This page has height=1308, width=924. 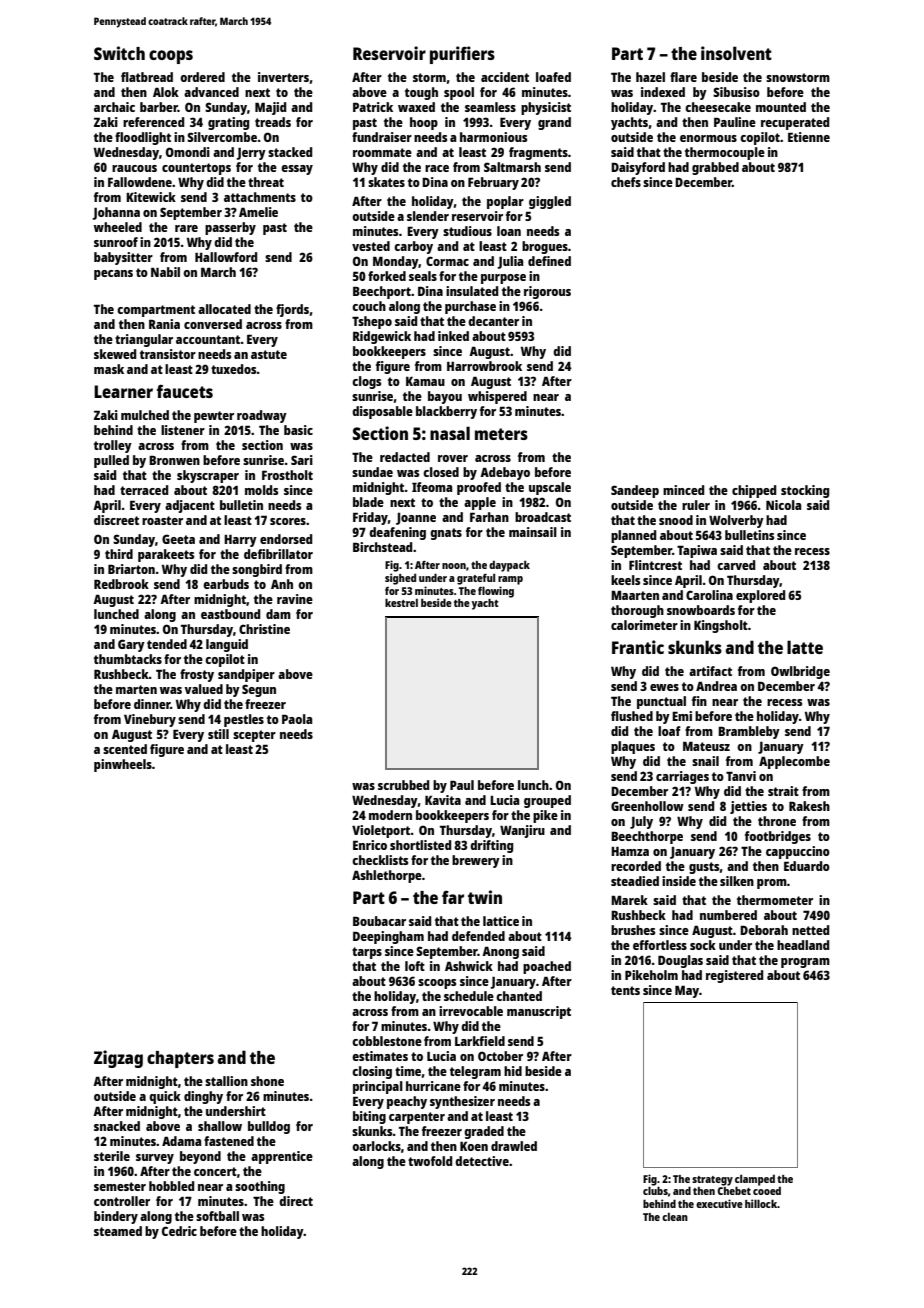 I want to click on loan, so click(x=509, y=231).
